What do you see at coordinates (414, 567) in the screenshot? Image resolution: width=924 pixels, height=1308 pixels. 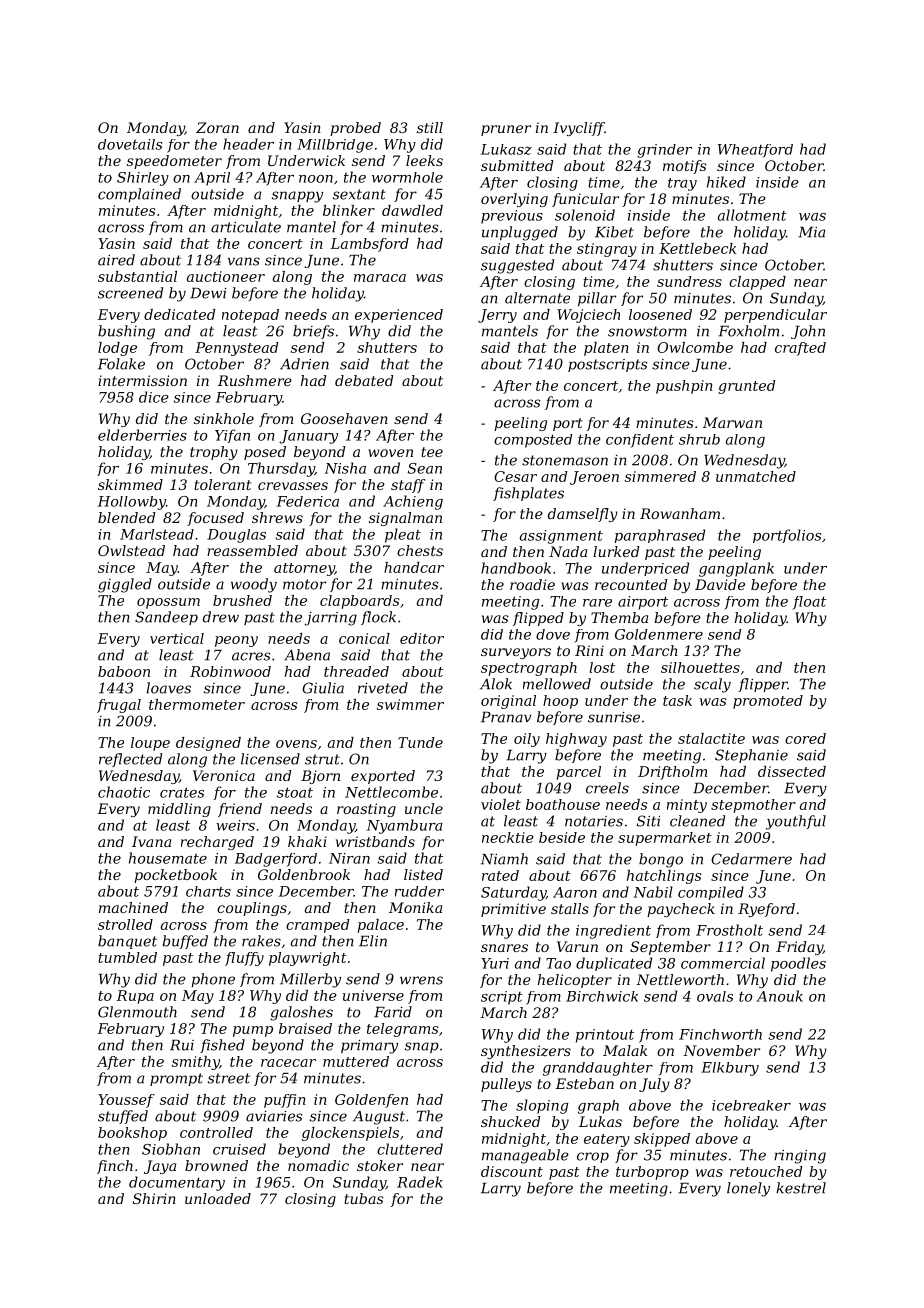 I see `handcar` at bounding box center [414, 567].
